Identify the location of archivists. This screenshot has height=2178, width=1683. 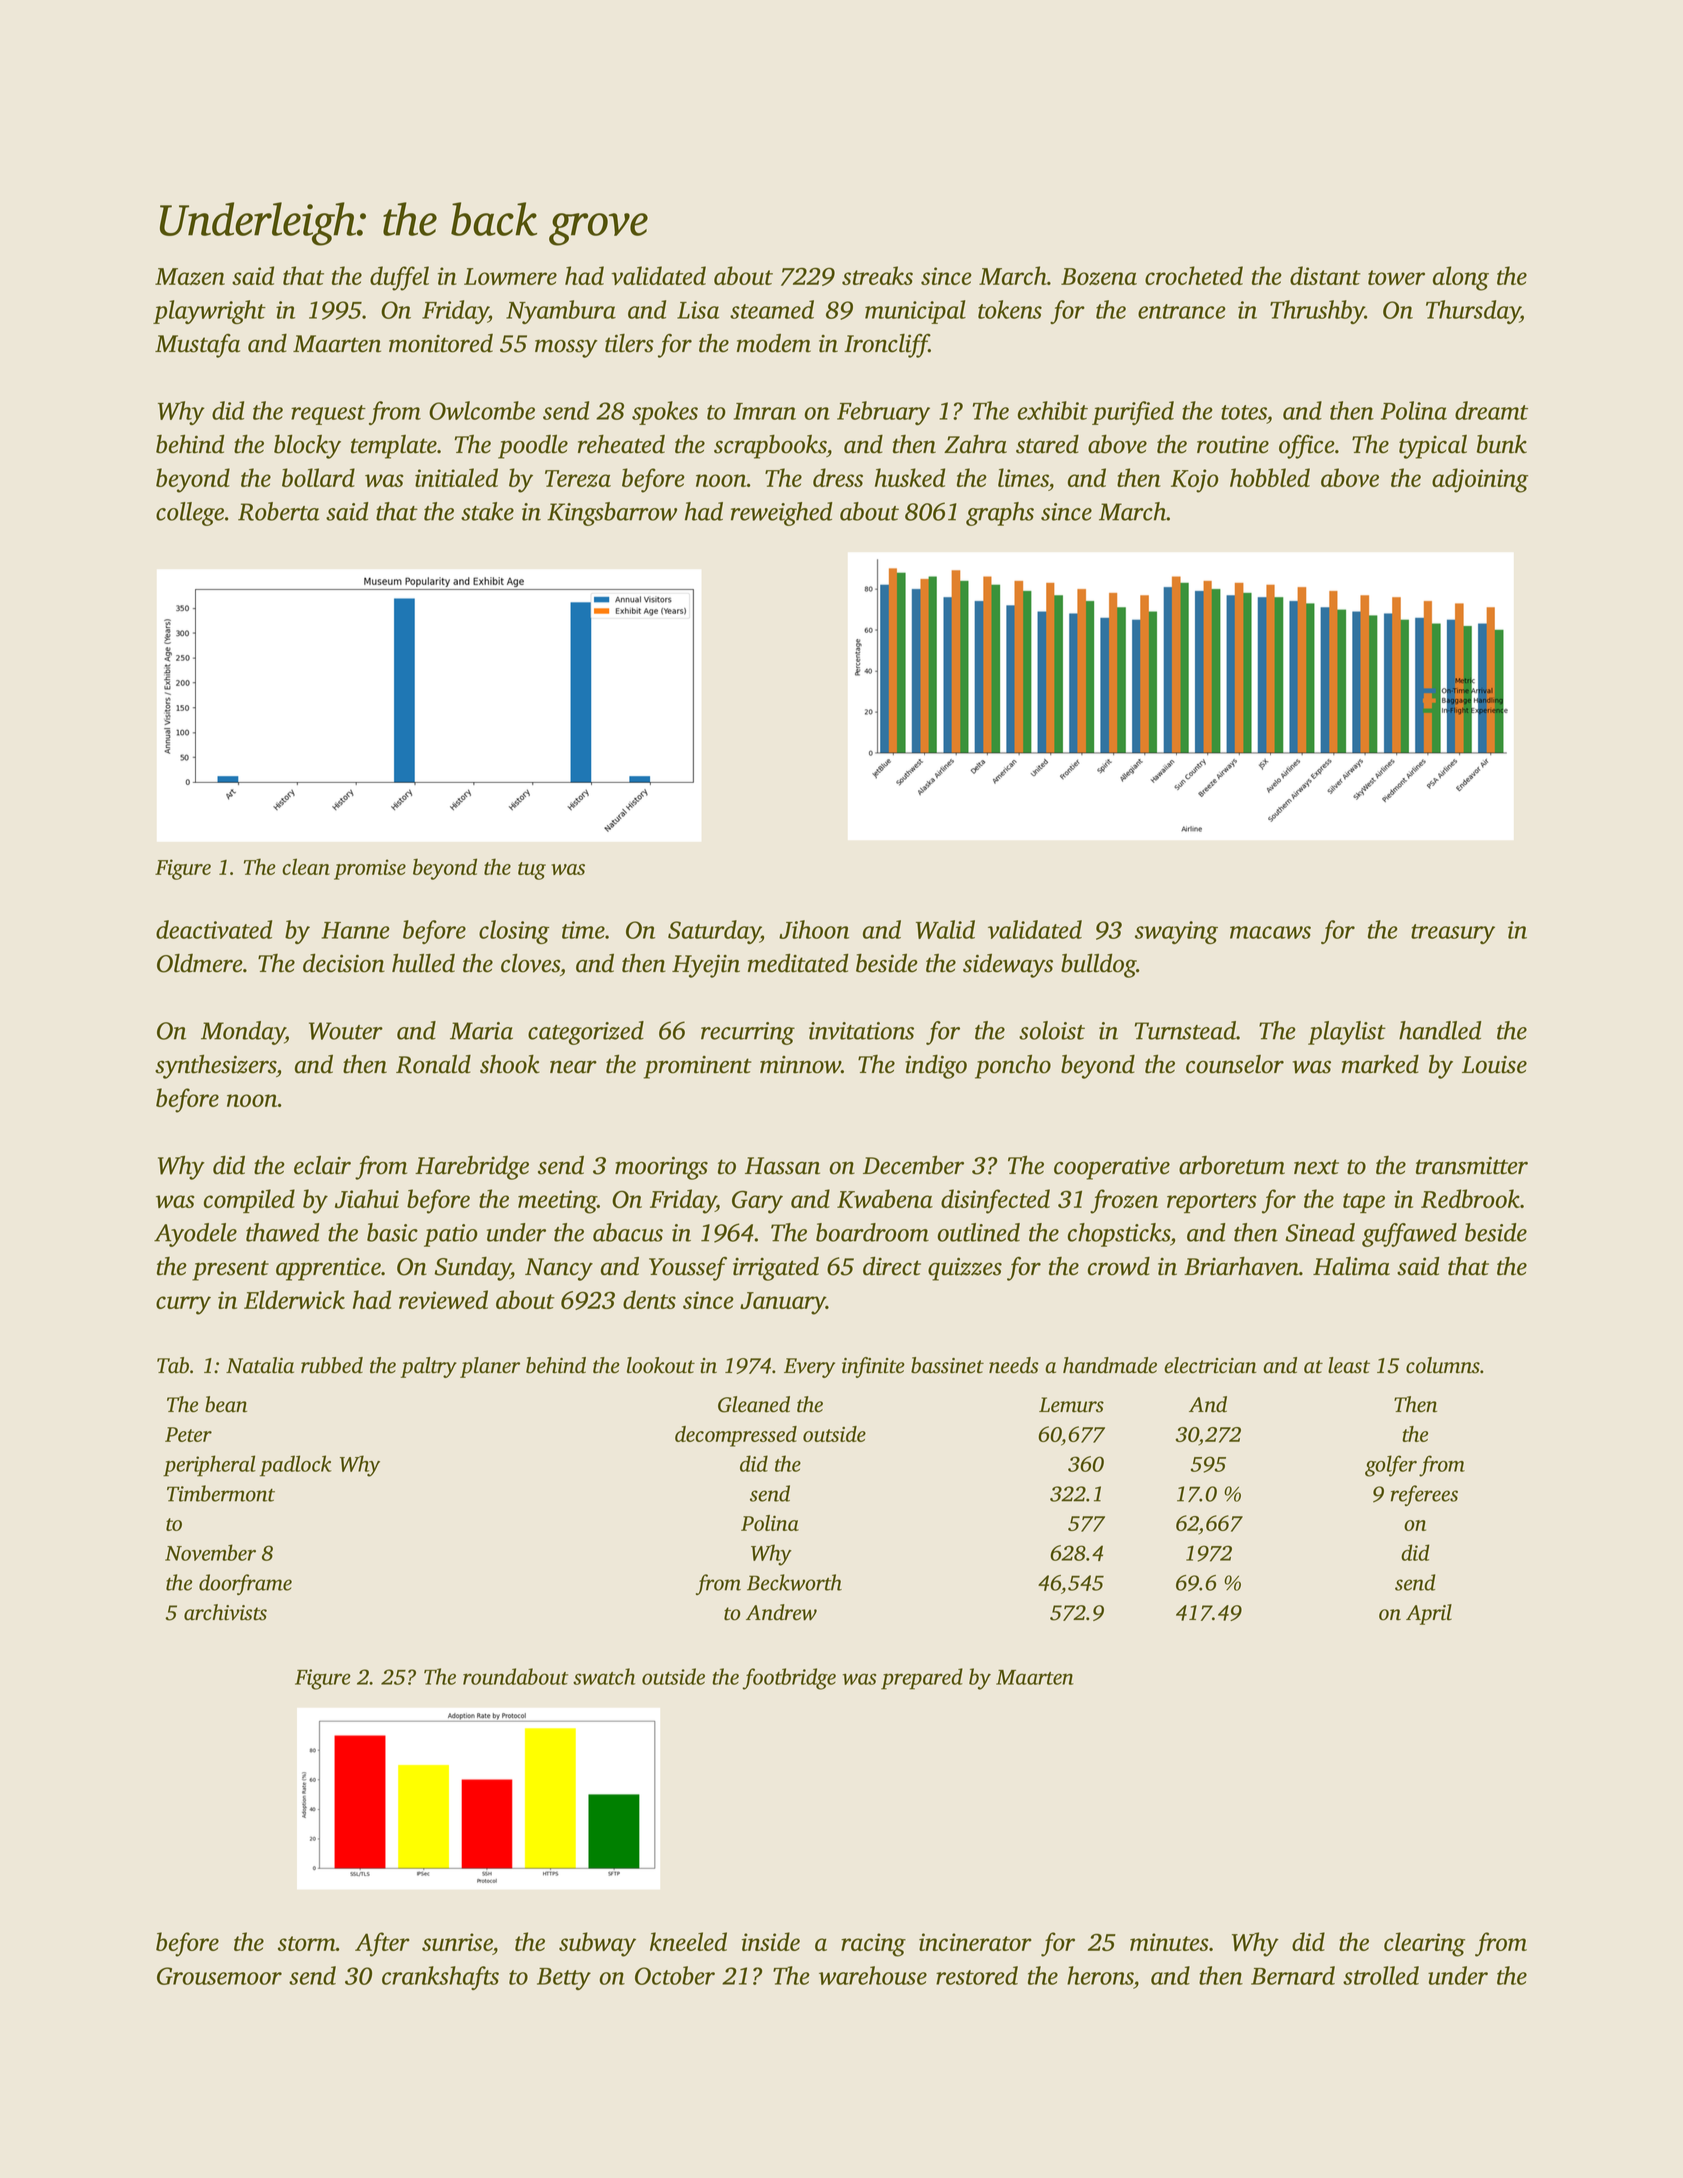
(225, 1612).
